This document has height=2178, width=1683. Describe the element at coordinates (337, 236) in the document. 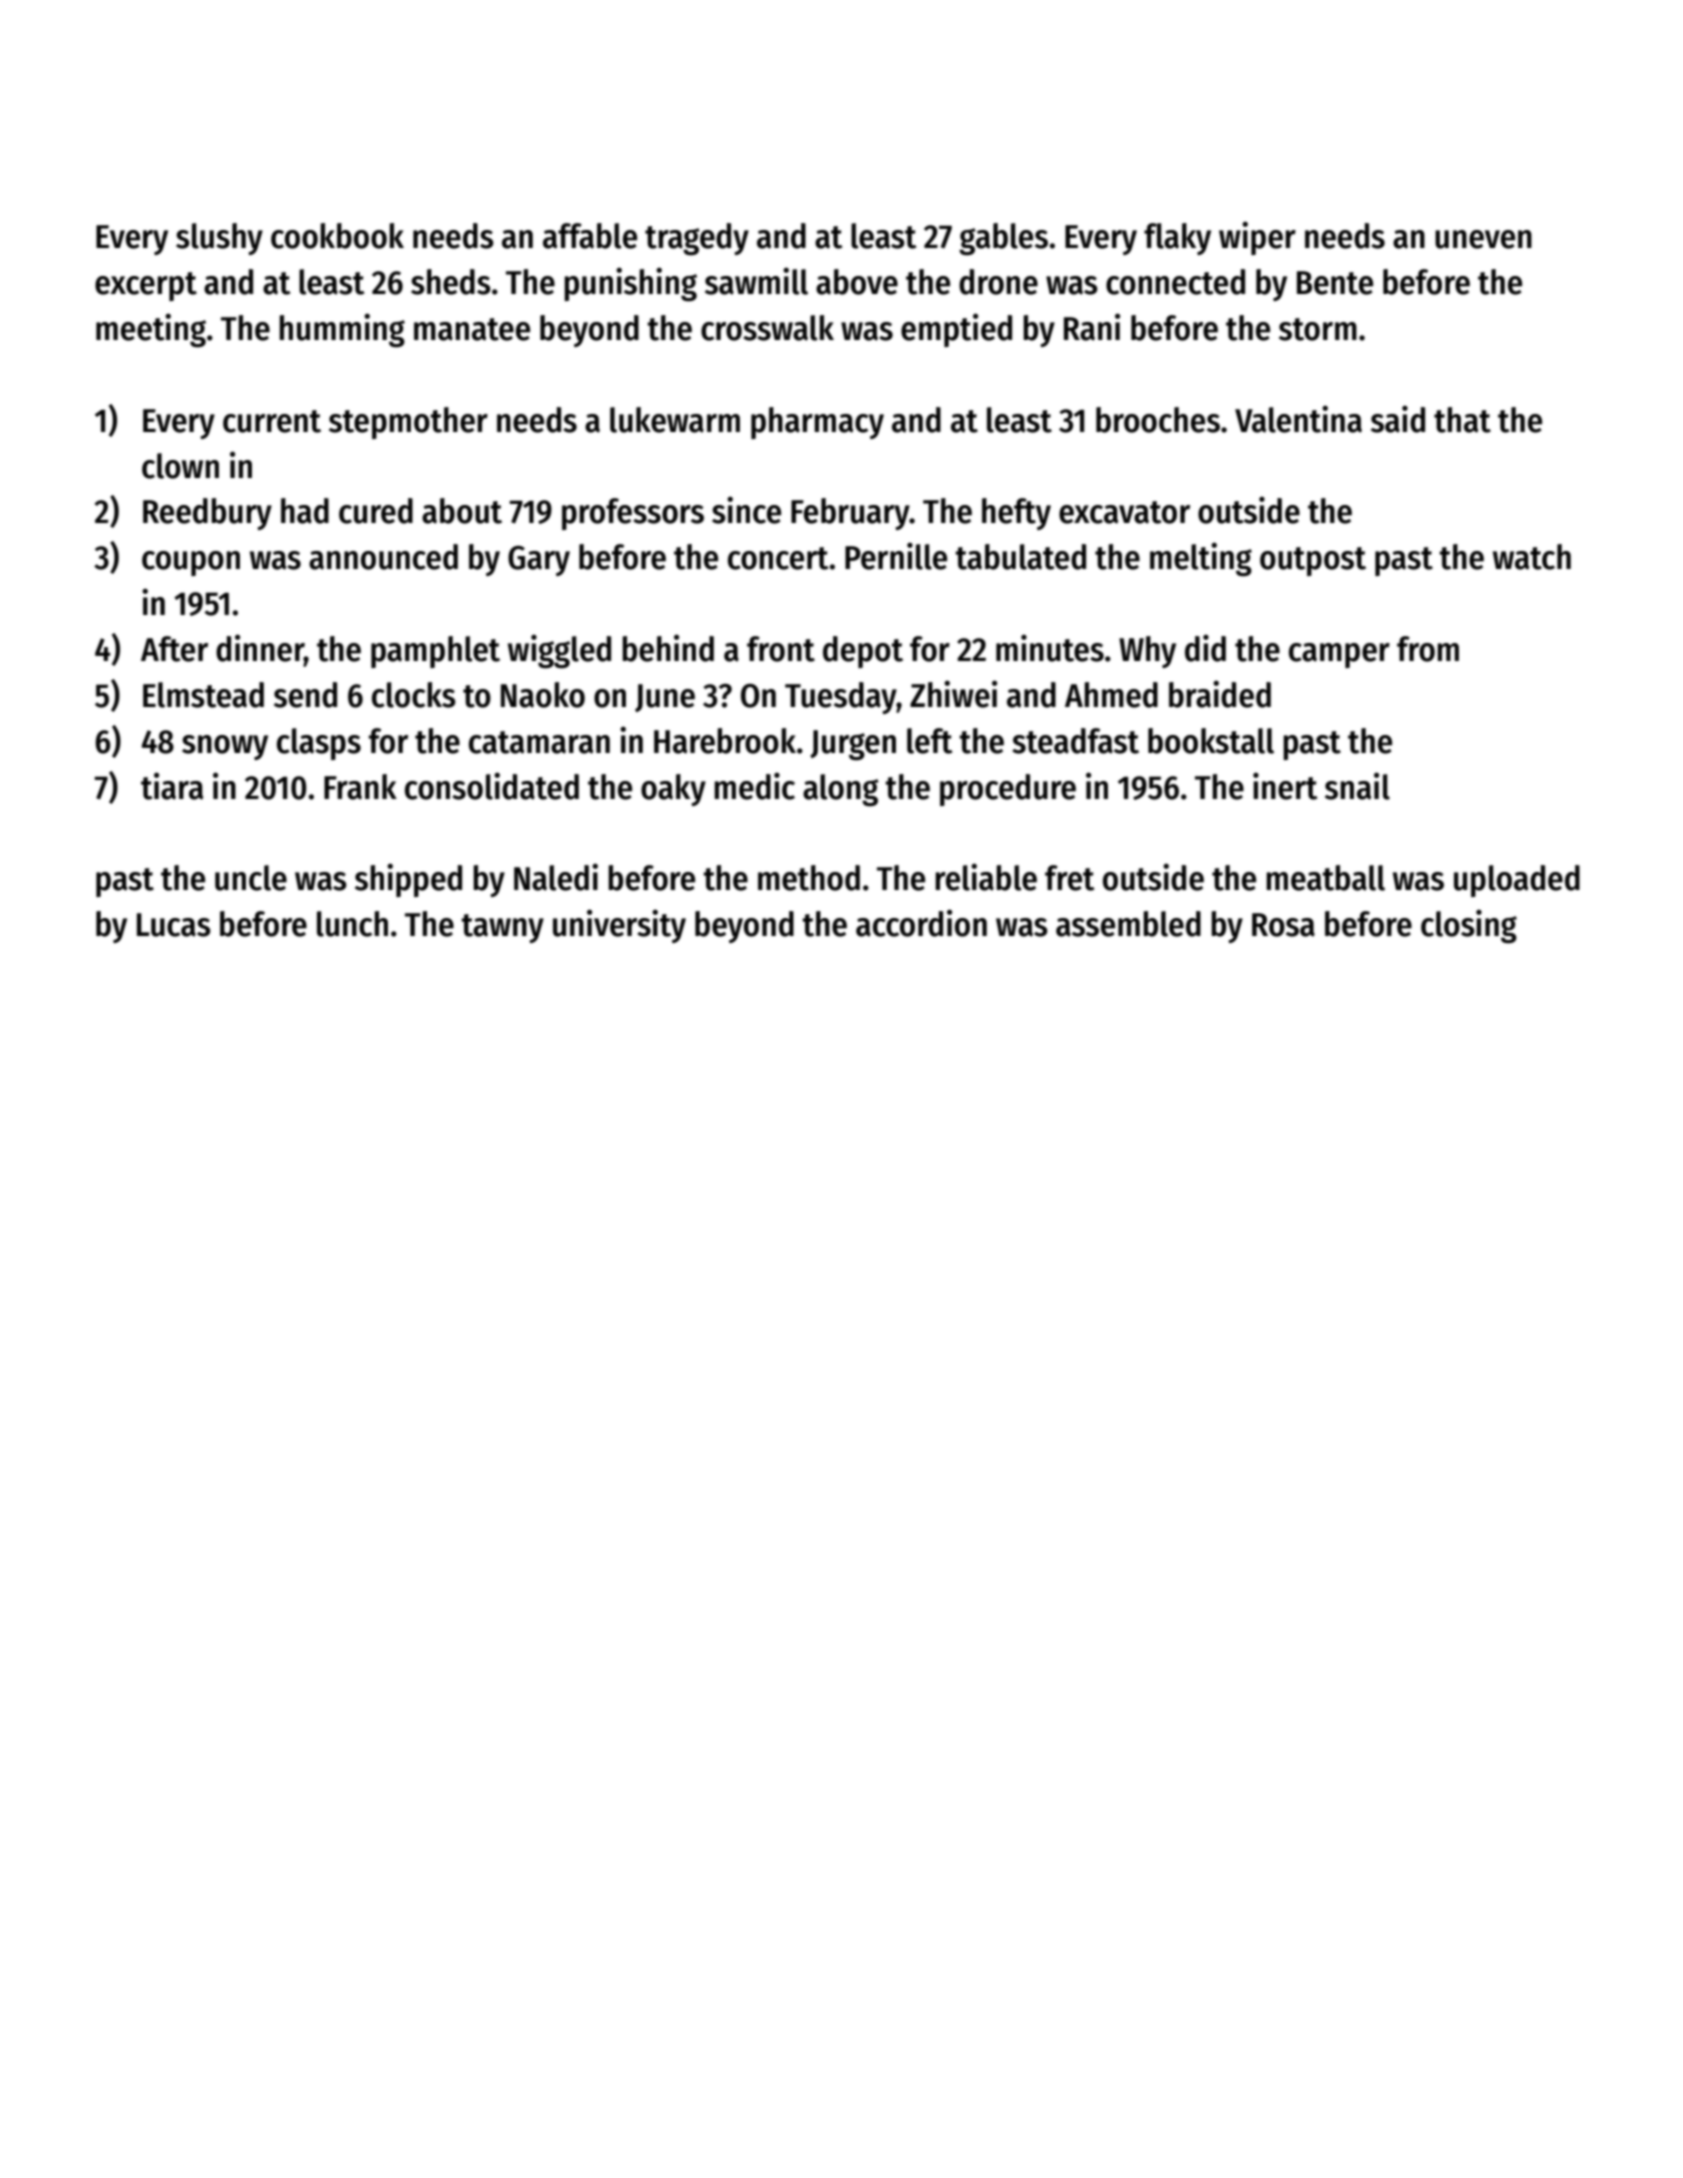

I see `cookbook` at that location.
